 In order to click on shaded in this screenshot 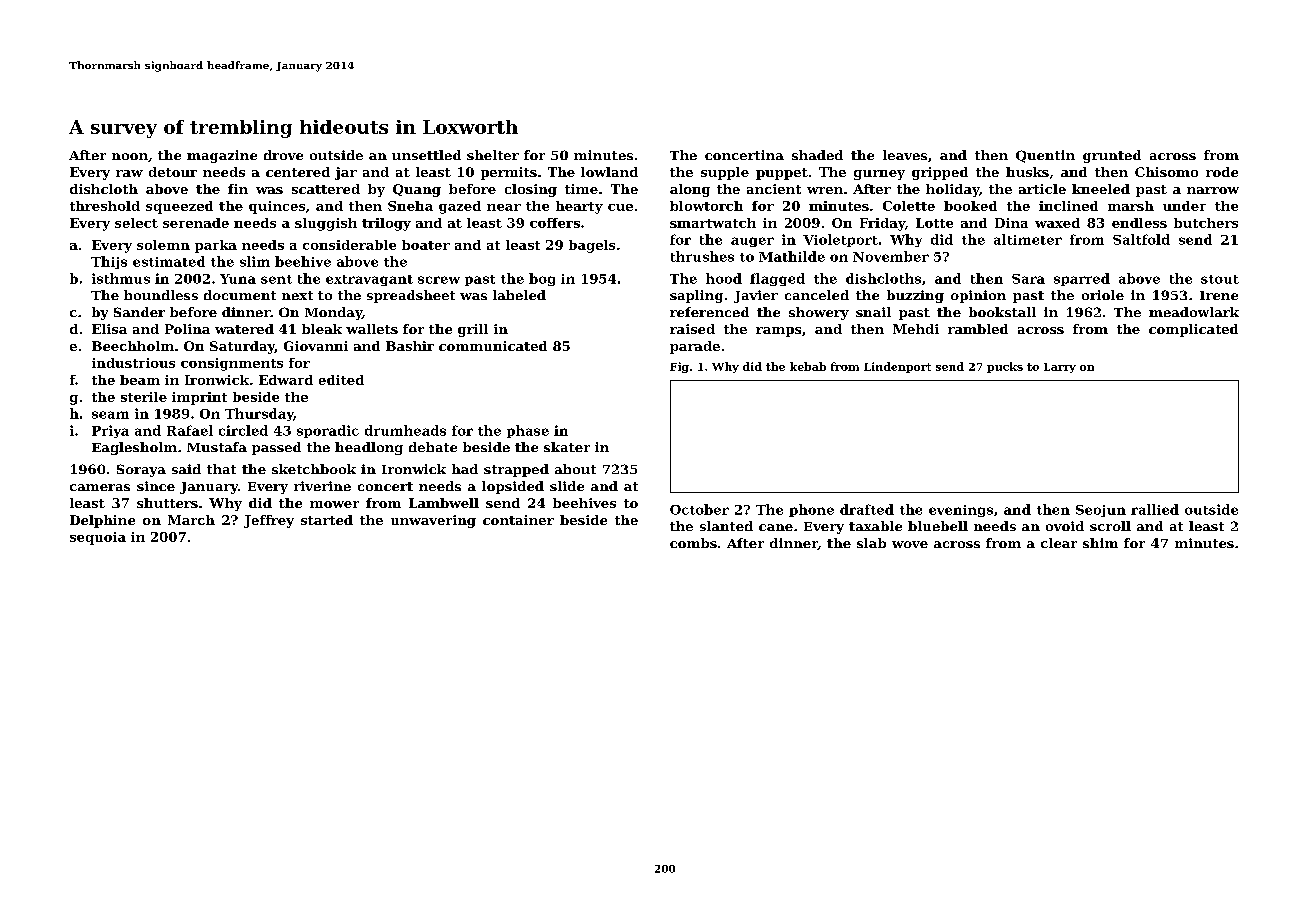, I will do `click(817, 155)`.
